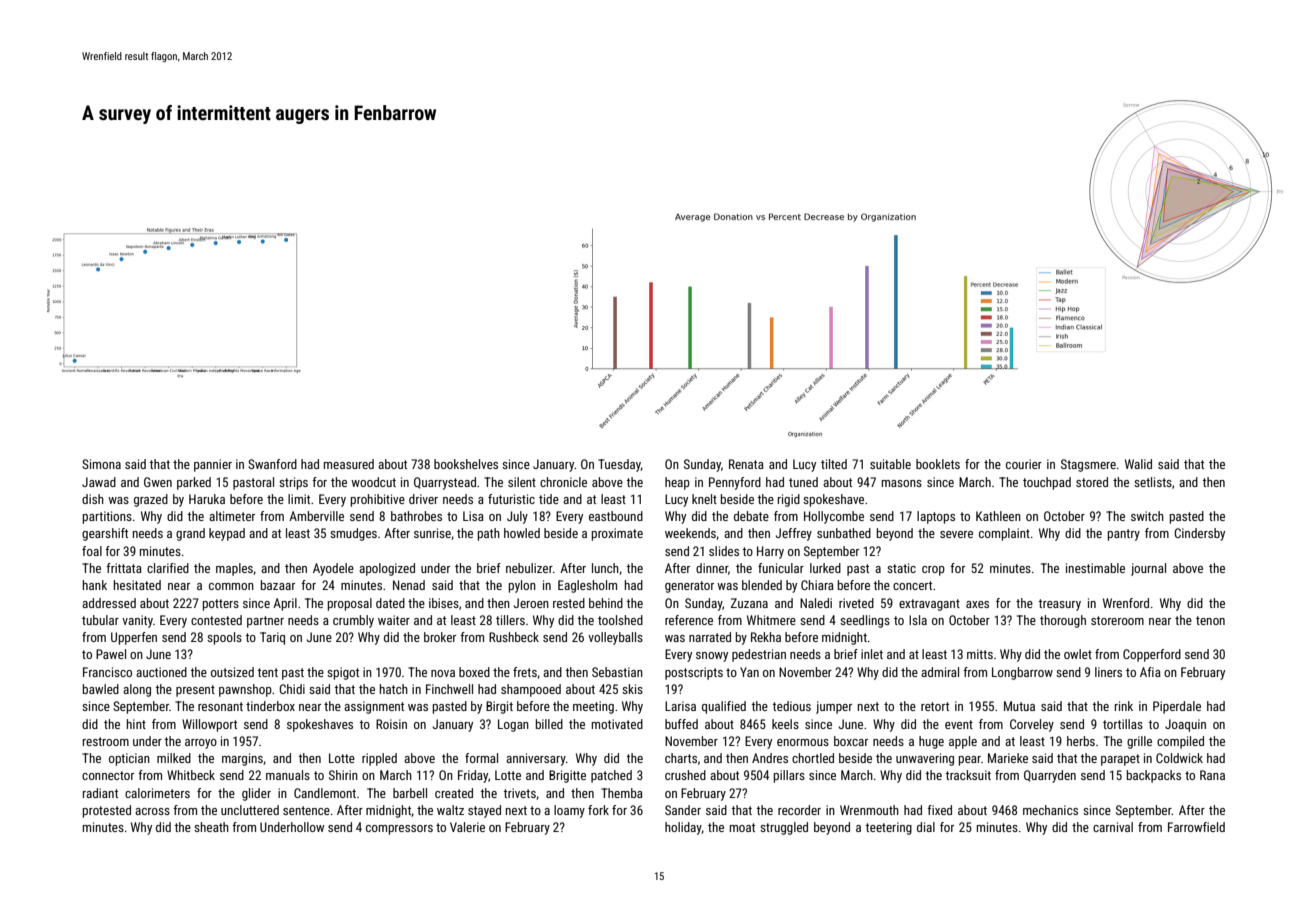 This screenshot has width=1308, height=924. Describe the element at coordinates (211, 827) in the screenshot. I see `sheath` at that location.
